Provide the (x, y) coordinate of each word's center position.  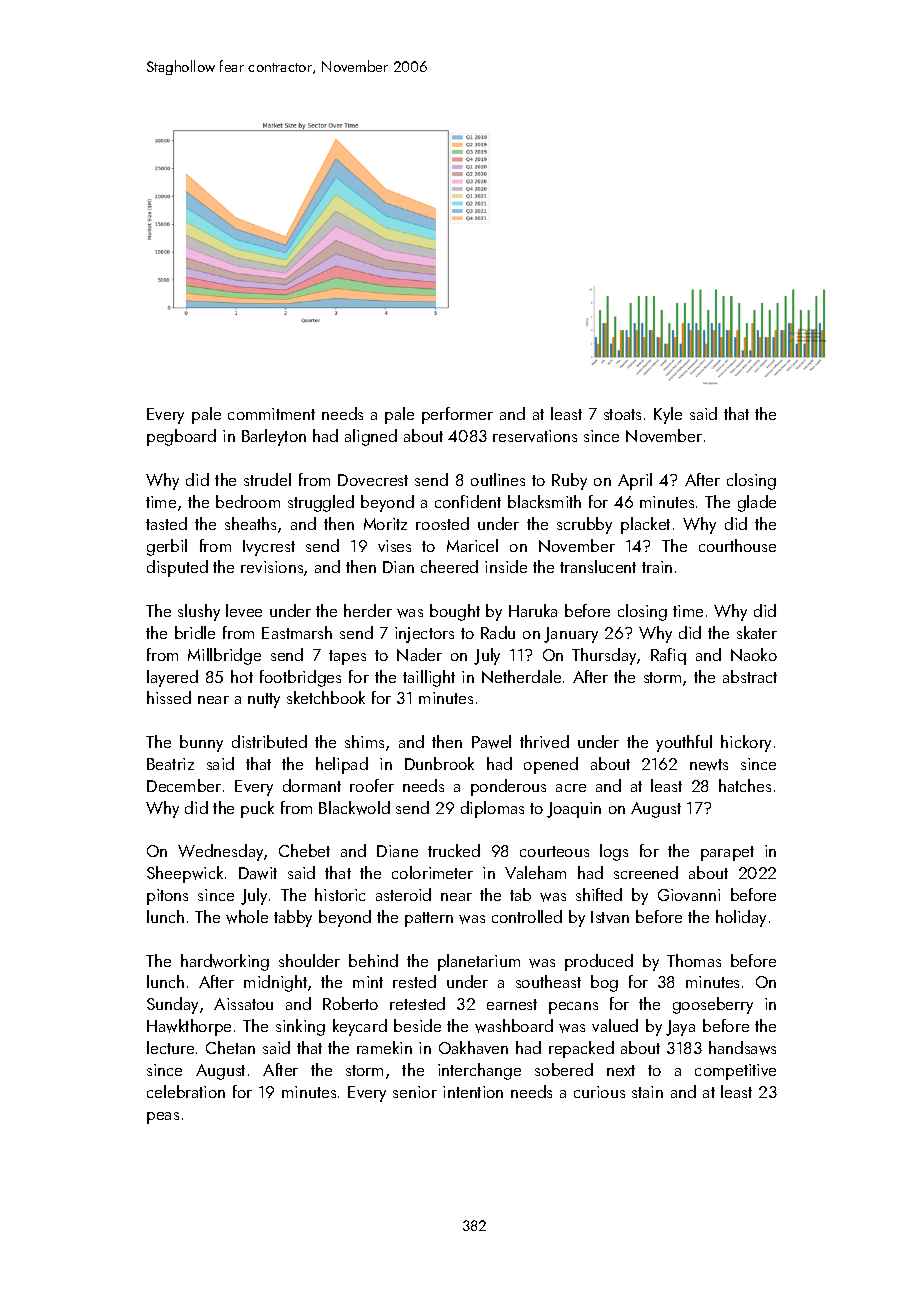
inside (506, 566)
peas (163, 1118)
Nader (419, 654)
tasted (166, 523)
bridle (195, 632)
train (657, 567)
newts (709, 765)
